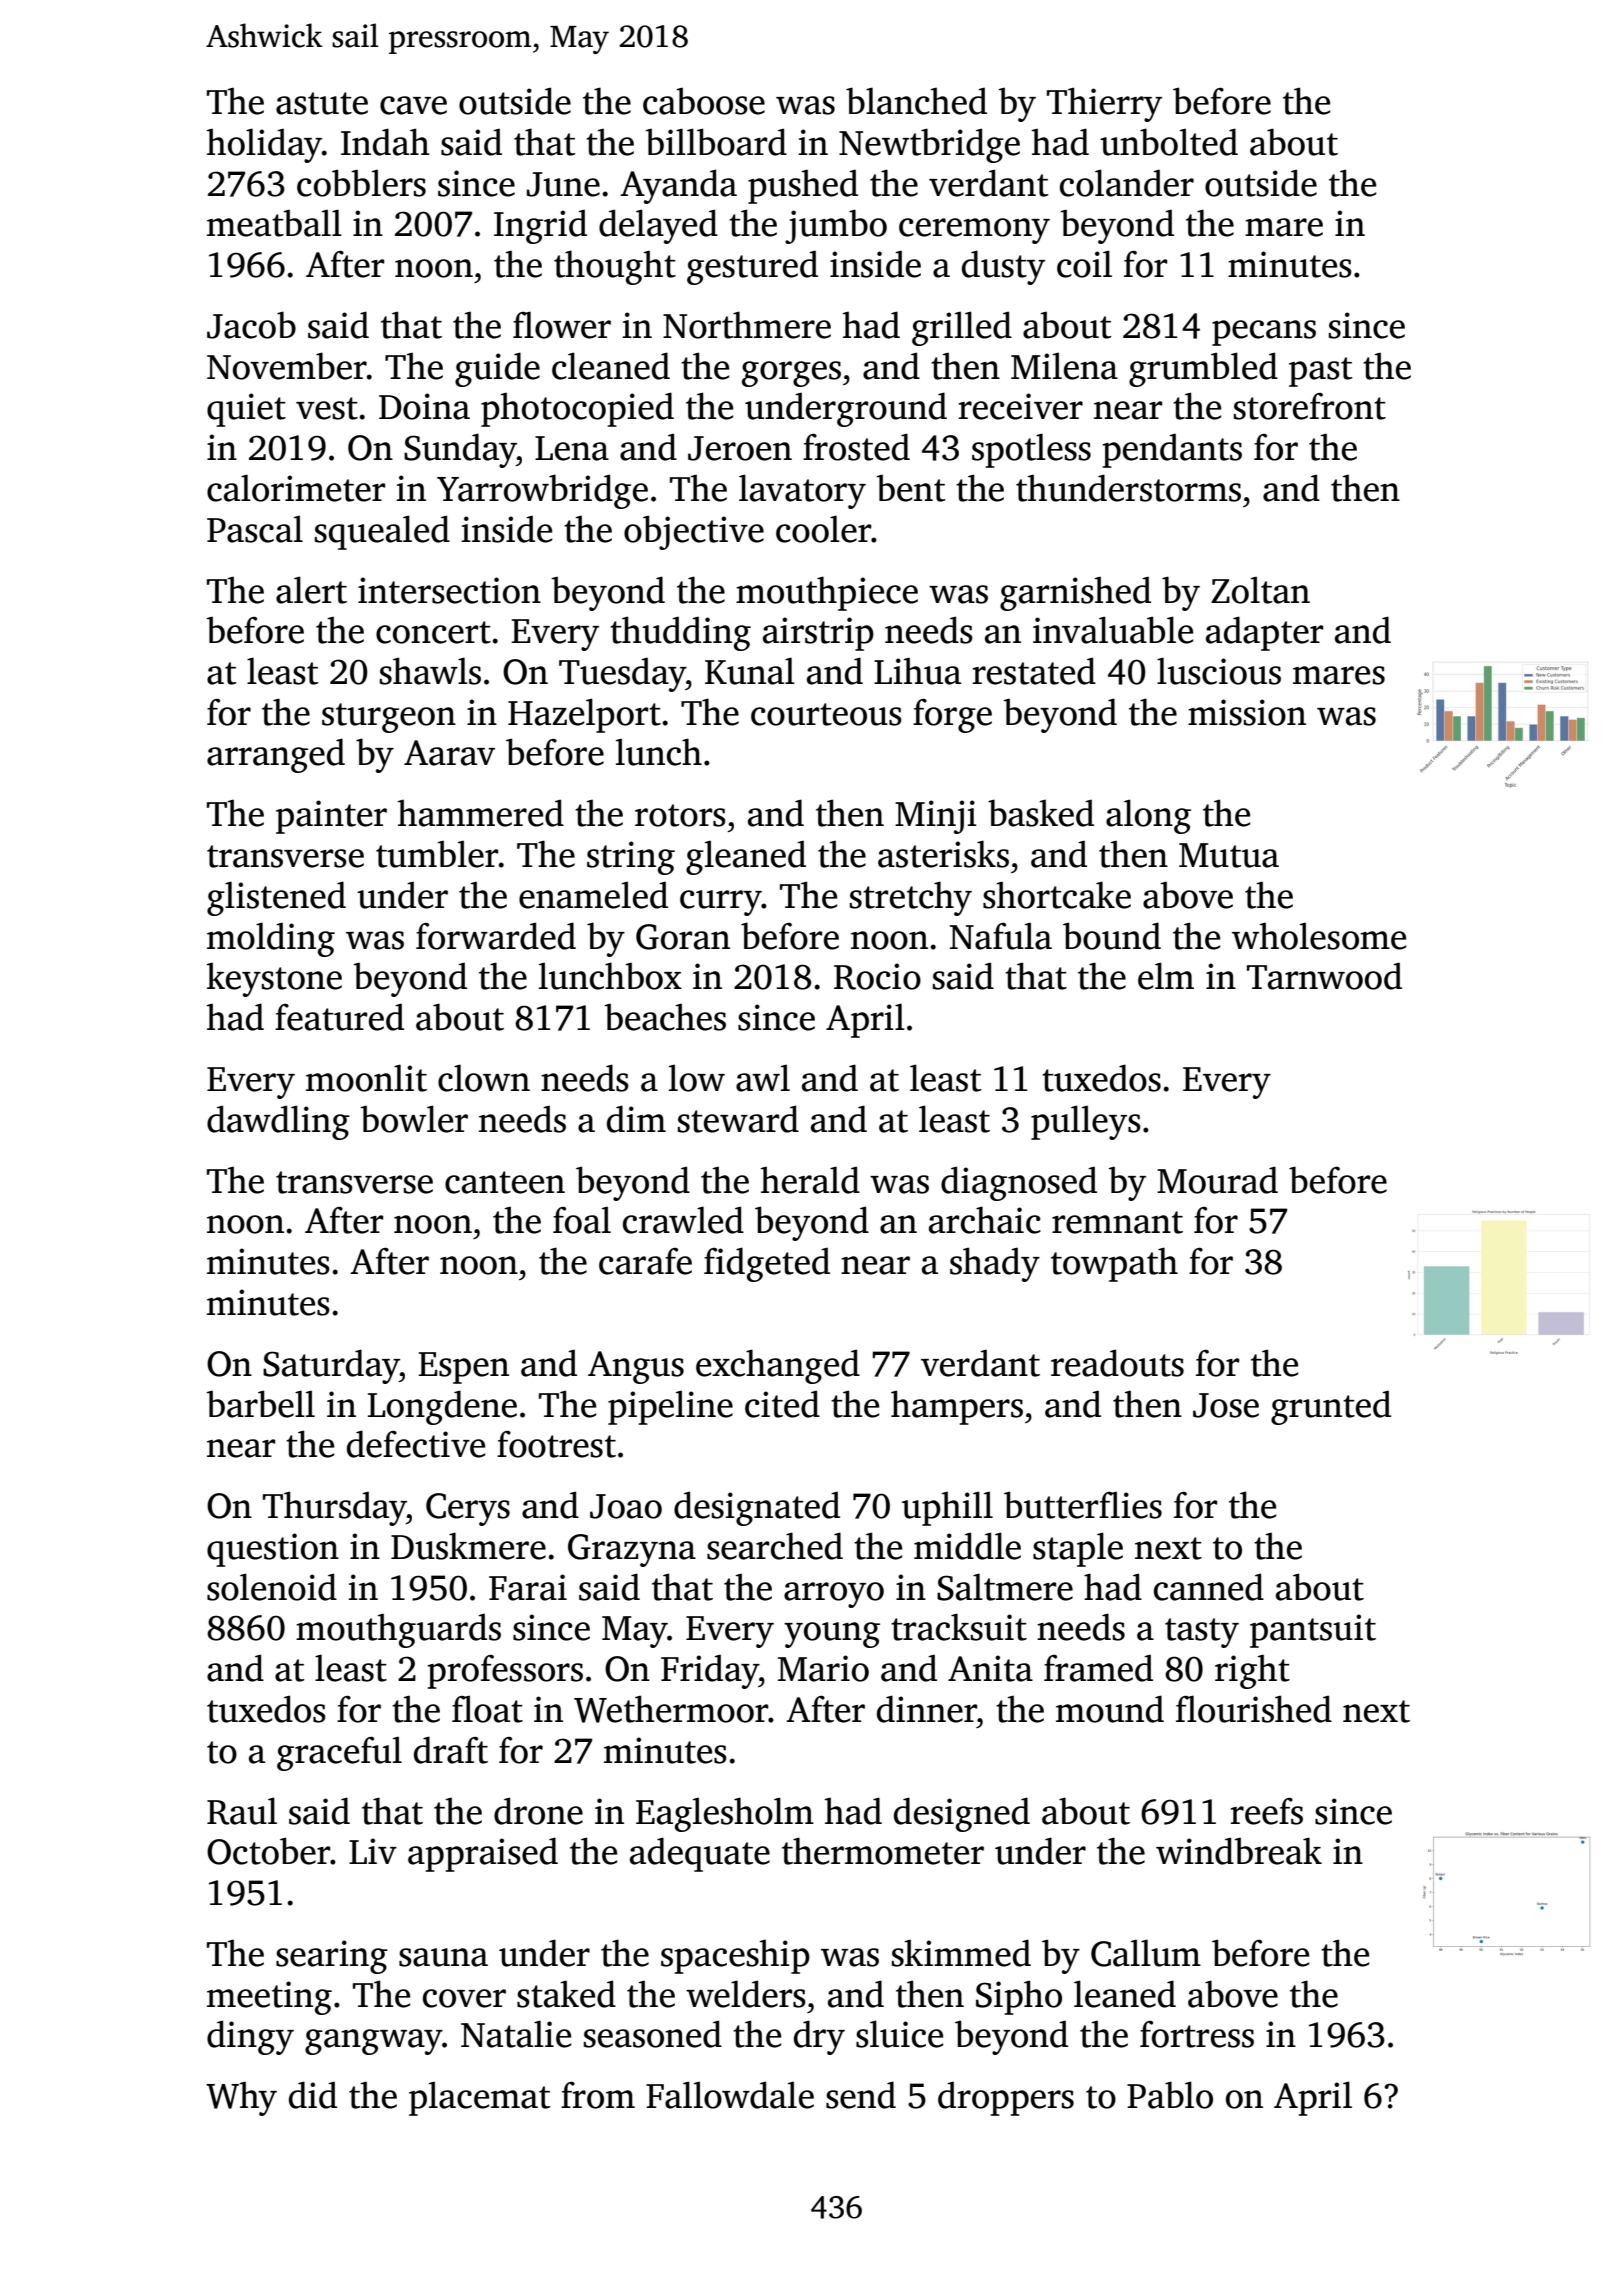  What do you see at coordinates (382, 532) in the screenshot?
I see `squealed` at bounding box center [382, 532].
